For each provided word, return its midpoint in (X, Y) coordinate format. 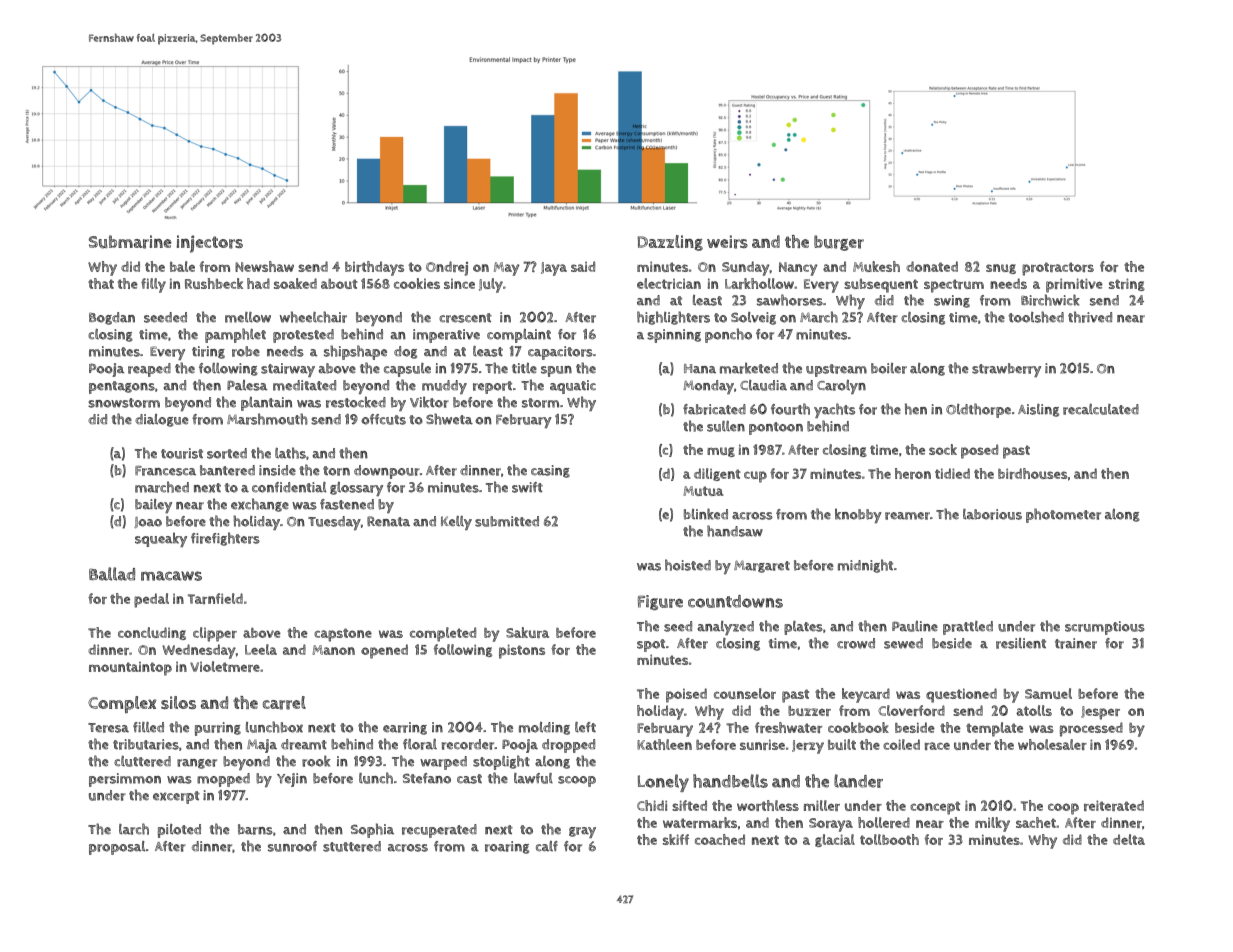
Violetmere (225, 666)
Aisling (1038, 410)
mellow (248, 317)
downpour (387, 472)
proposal (117, 848)
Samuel (1048, 693)
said (583, 266)
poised (686, 695)
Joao (148, 522)
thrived (1090, 317)
